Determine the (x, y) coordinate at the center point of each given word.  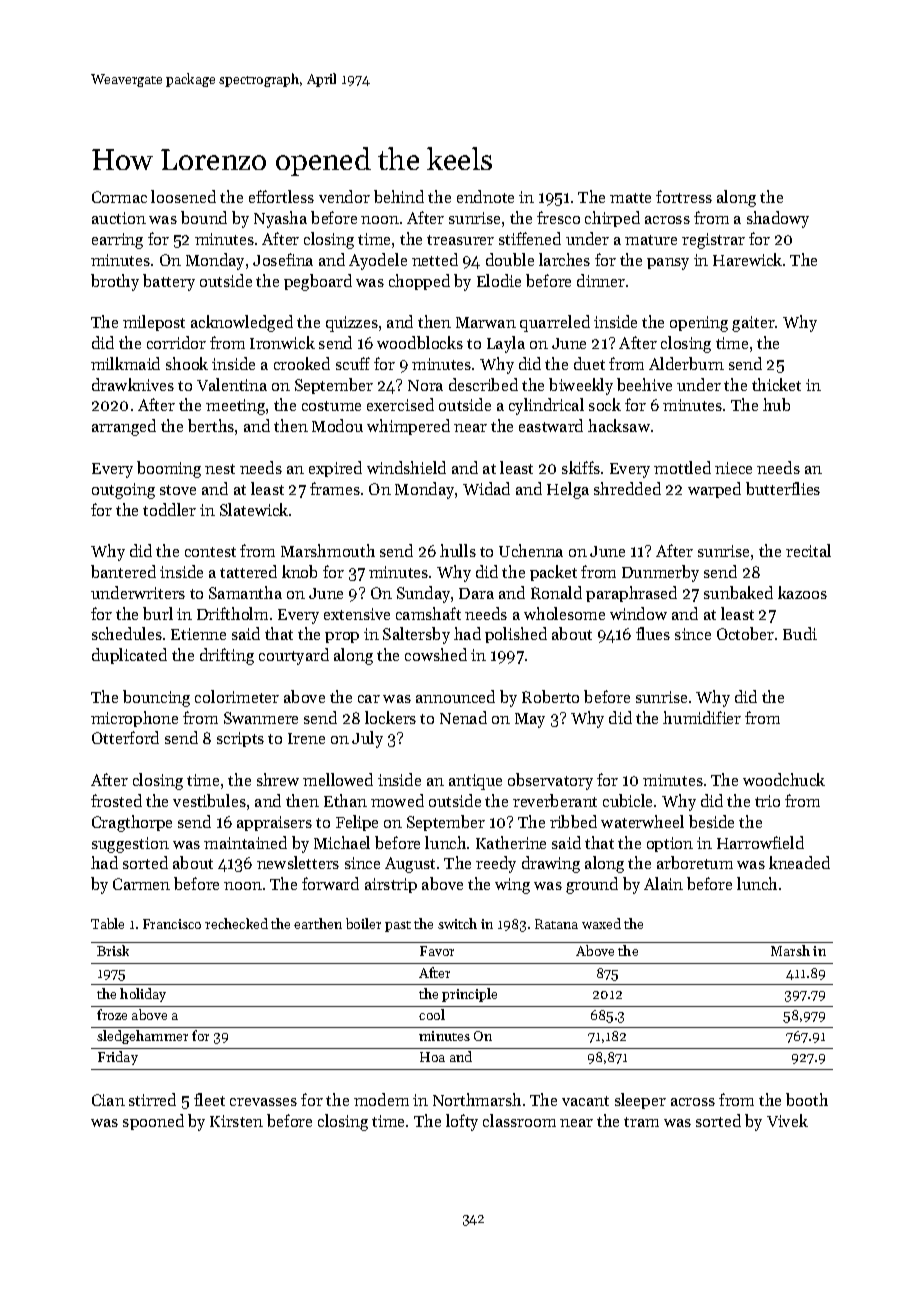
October (745, 633)
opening (699, 324)
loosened (183, 196)
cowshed (436, 654)
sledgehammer (142, 1037)
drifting (227, 656)
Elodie (499, 280)
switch (457, 923)
